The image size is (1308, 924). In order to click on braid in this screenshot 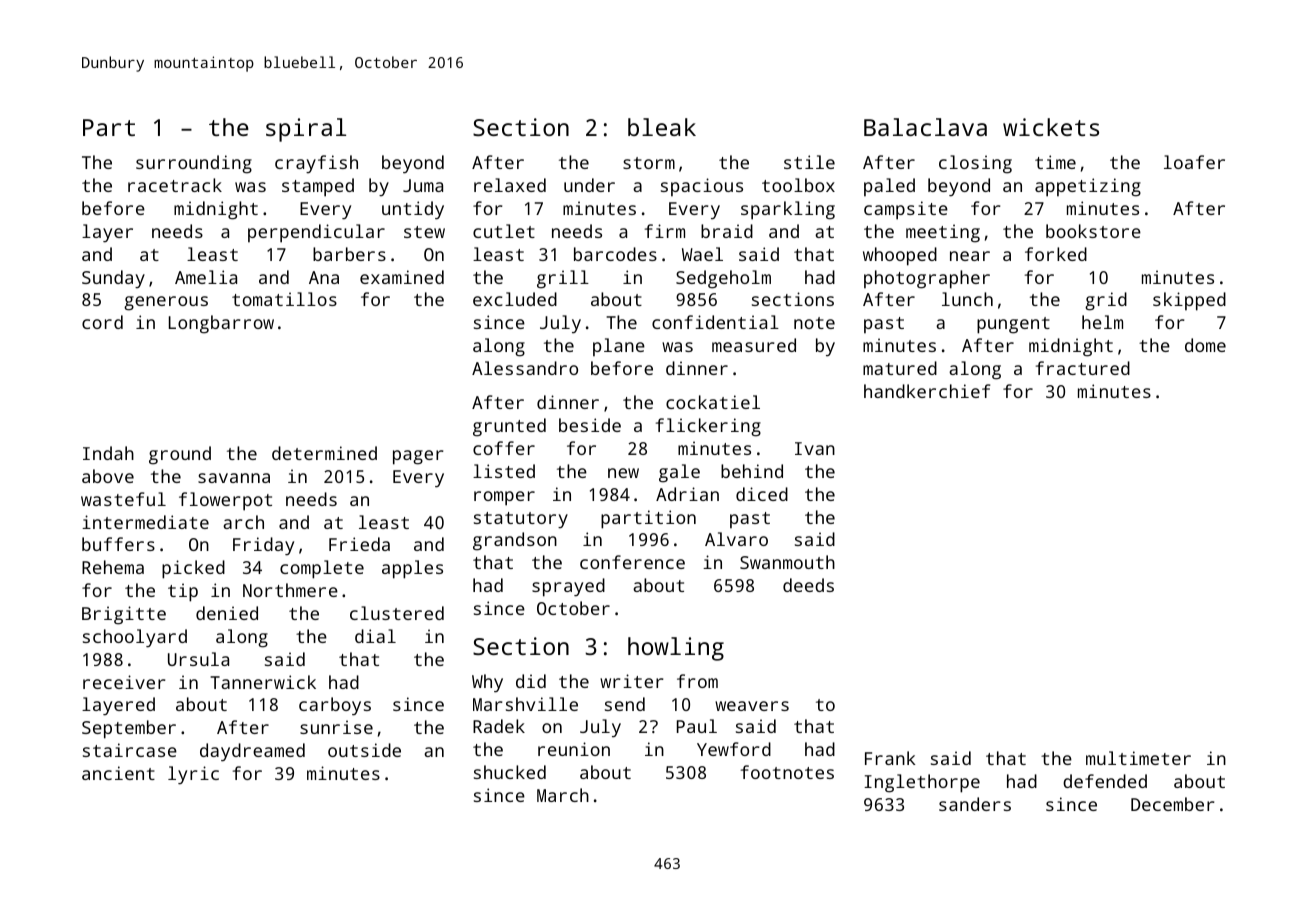, I will do `click(727, 231)`.
